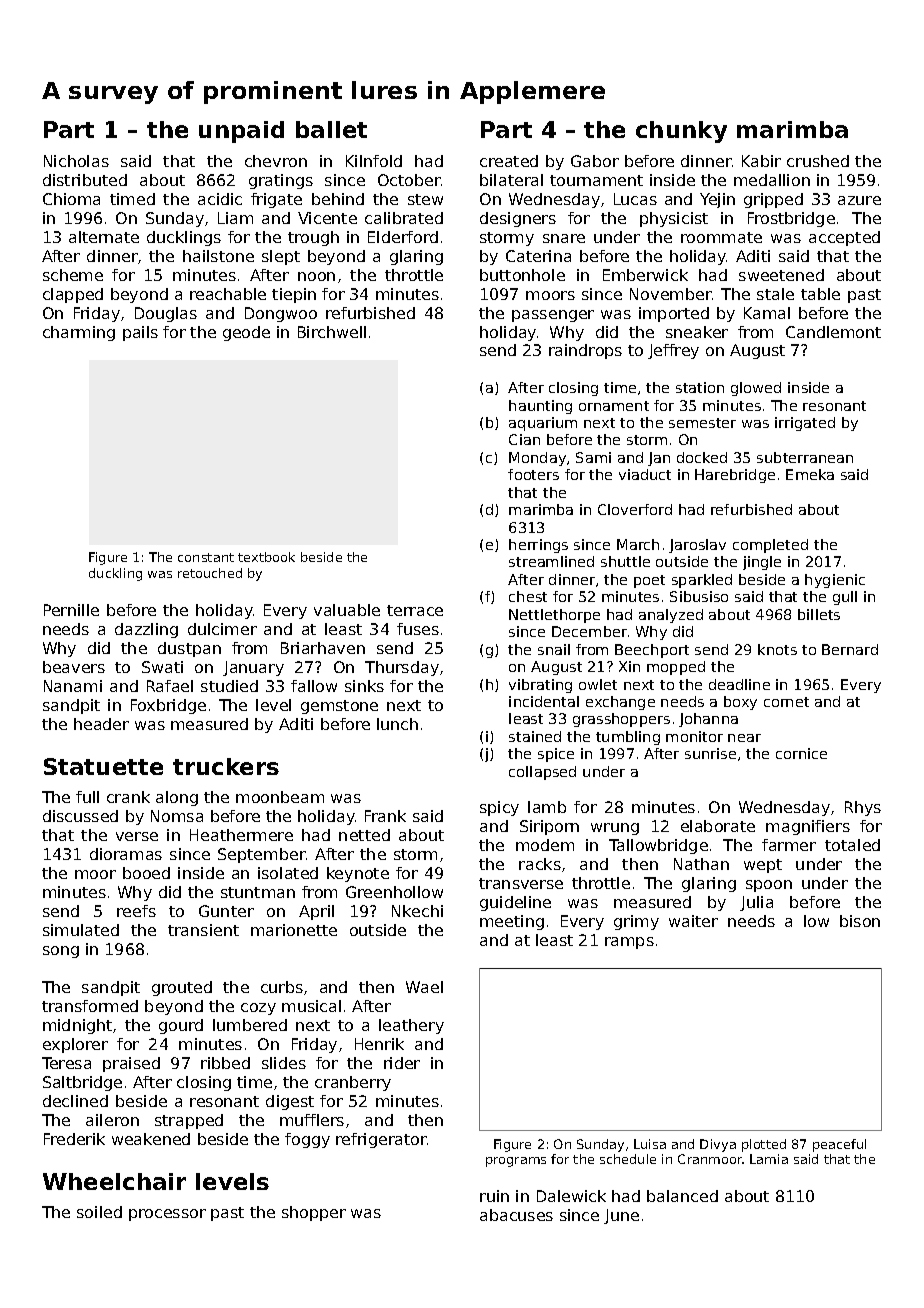 The width and height of the screenshot is (924, 1308). Describe the element at coordinates (282, 987) in the screenshot. I see `curbs` at that location.
